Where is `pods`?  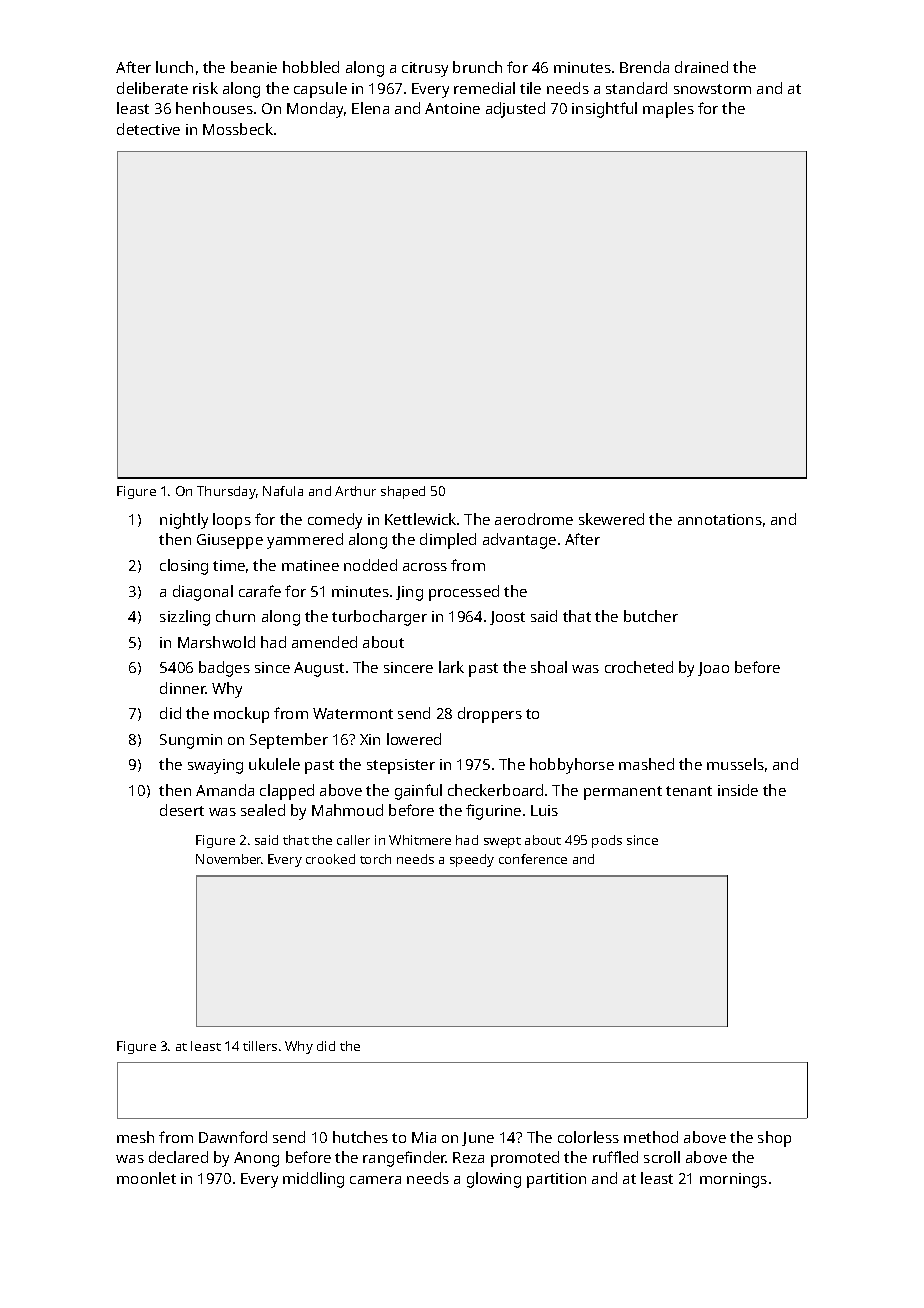
pods is located at coordinates (607, 841).
